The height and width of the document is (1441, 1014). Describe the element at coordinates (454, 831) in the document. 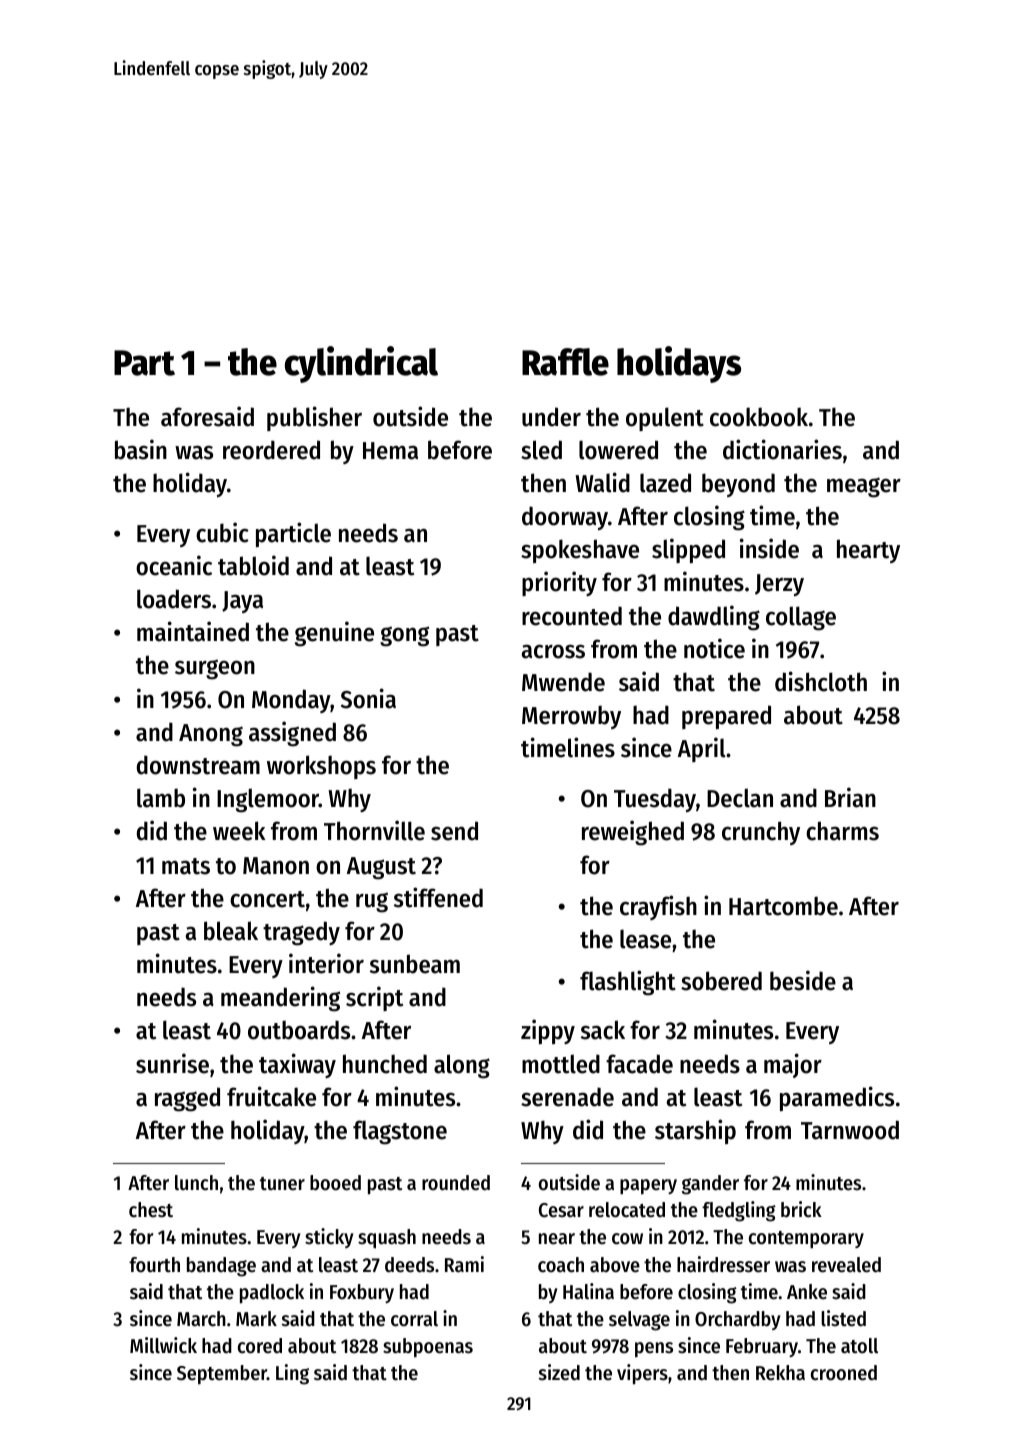

I see `send` at that location.
